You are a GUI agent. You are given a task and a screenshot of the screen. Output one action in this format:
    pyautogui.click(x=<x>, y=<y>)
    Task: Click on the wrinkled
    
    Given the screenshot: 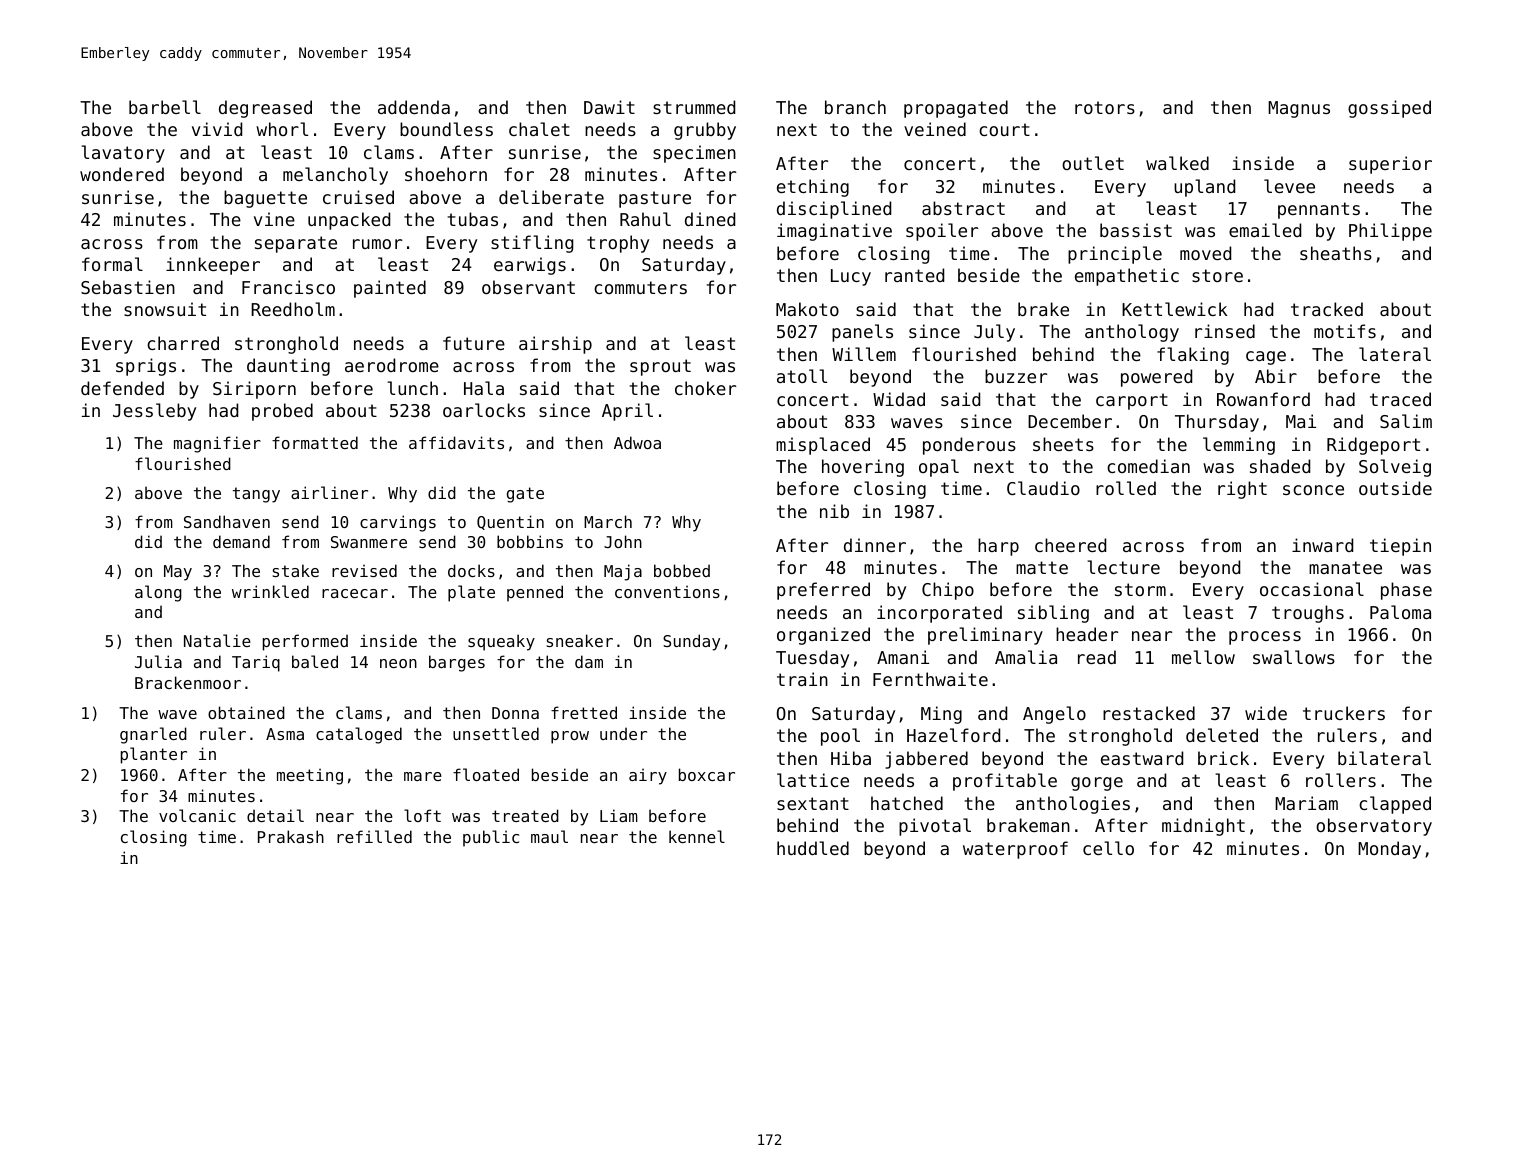 What is the action you would take?
    pyautogui.click(x=270, y=591)
